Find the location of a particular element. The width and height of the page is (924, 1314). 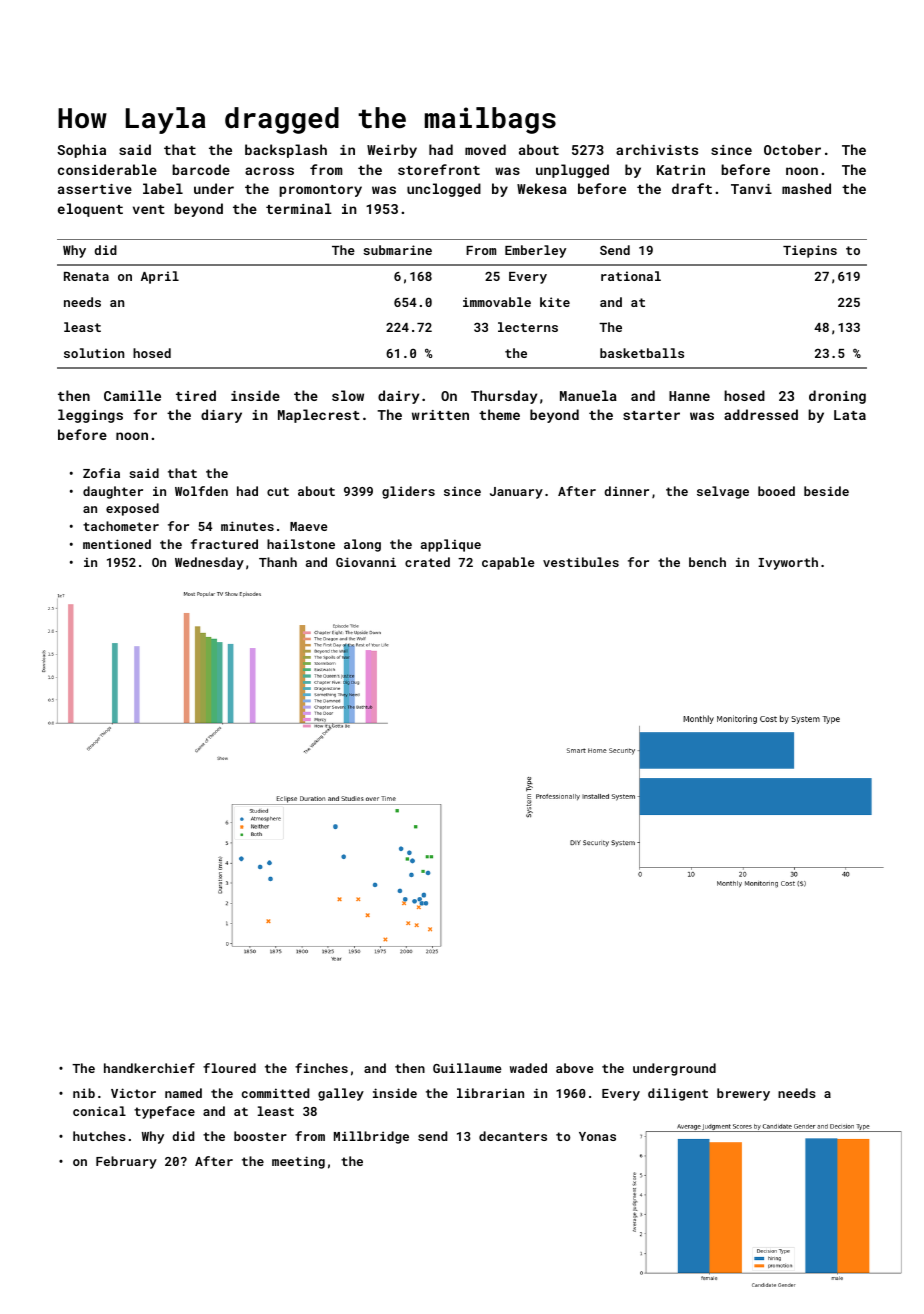

exposed is located at coordinates (132, 509).
